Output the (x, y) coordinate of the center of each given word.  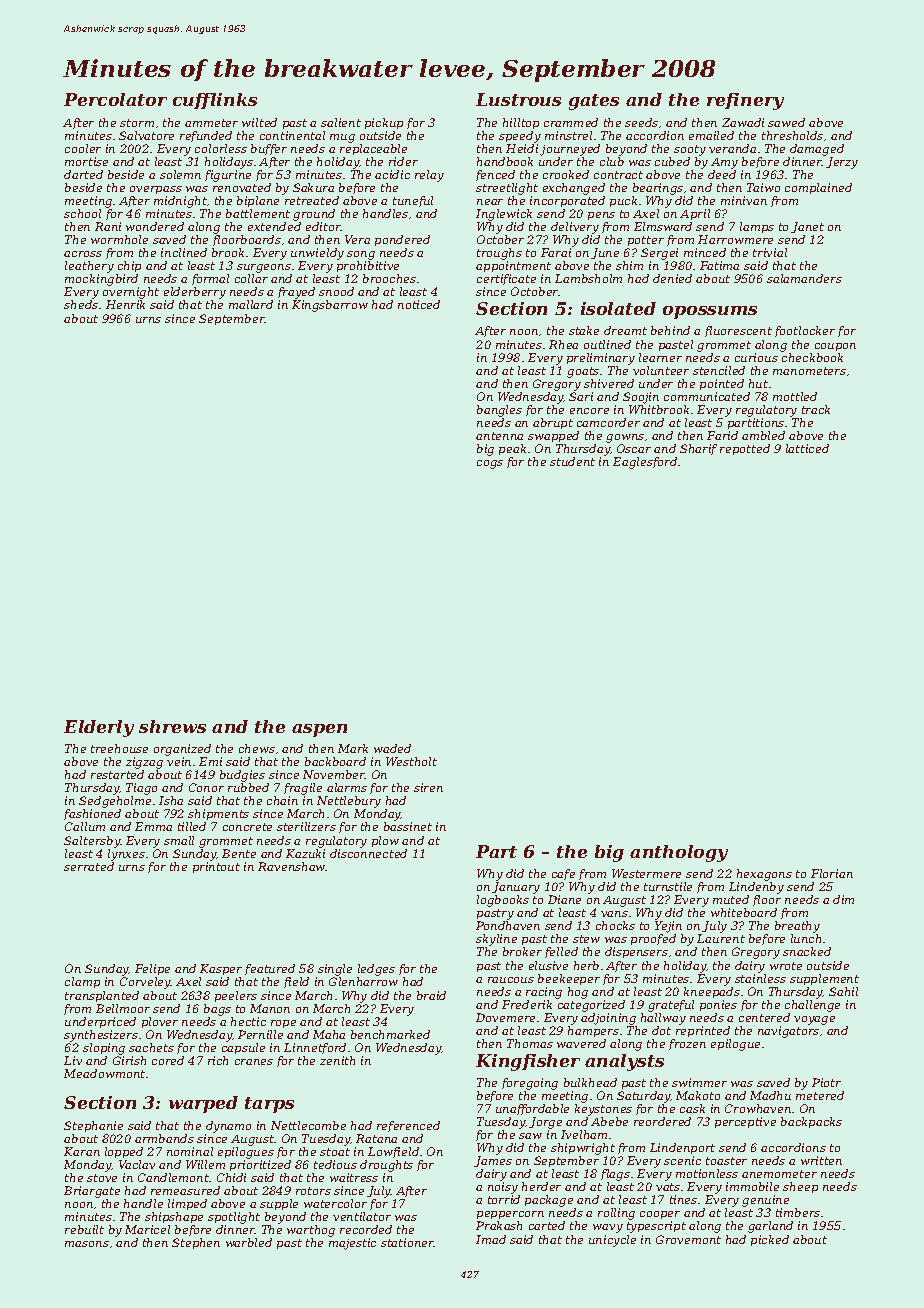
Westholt (411, 761)
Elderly (99, 728)
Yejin (668, 927)
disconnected (368, 853)
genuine (765, 1201)
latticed (807, 448)
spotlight (234, 1218)
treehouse (119, 748)
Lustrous (518, 99)
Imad (491, 1239)
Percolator (115, 99)
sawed (786, 122)
